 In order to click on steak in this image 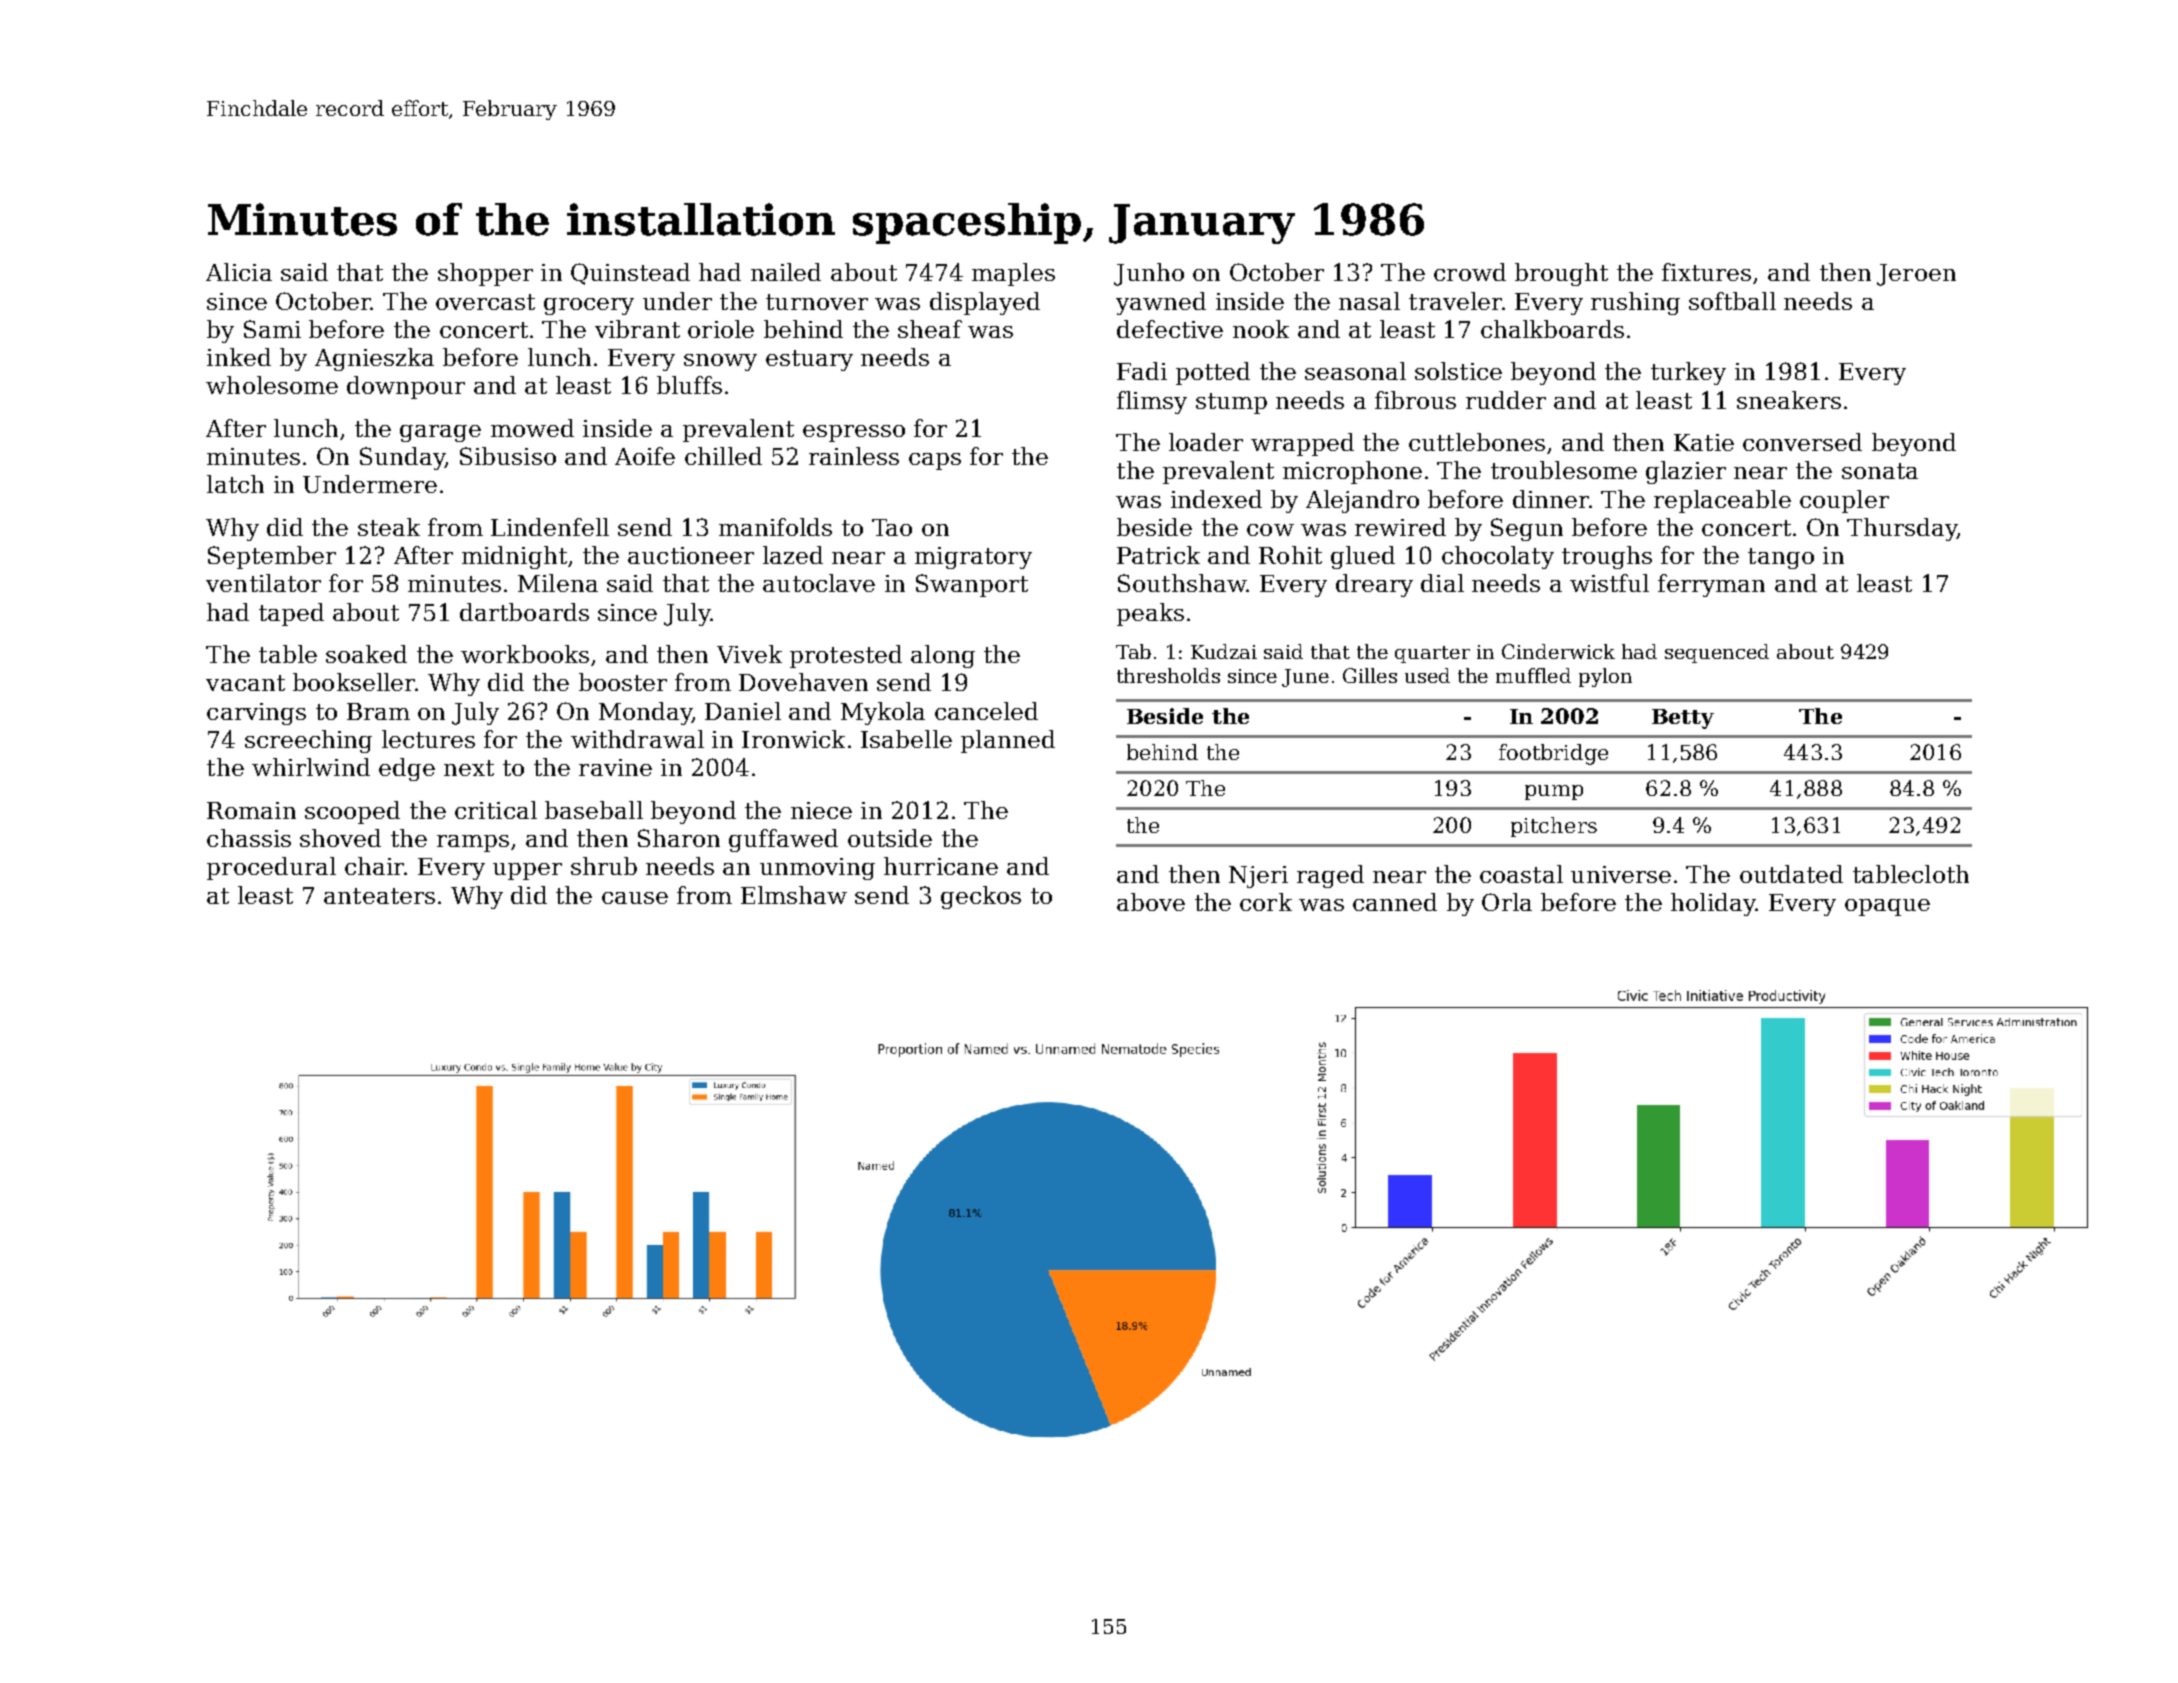, I will do `click(389, 527)`.
